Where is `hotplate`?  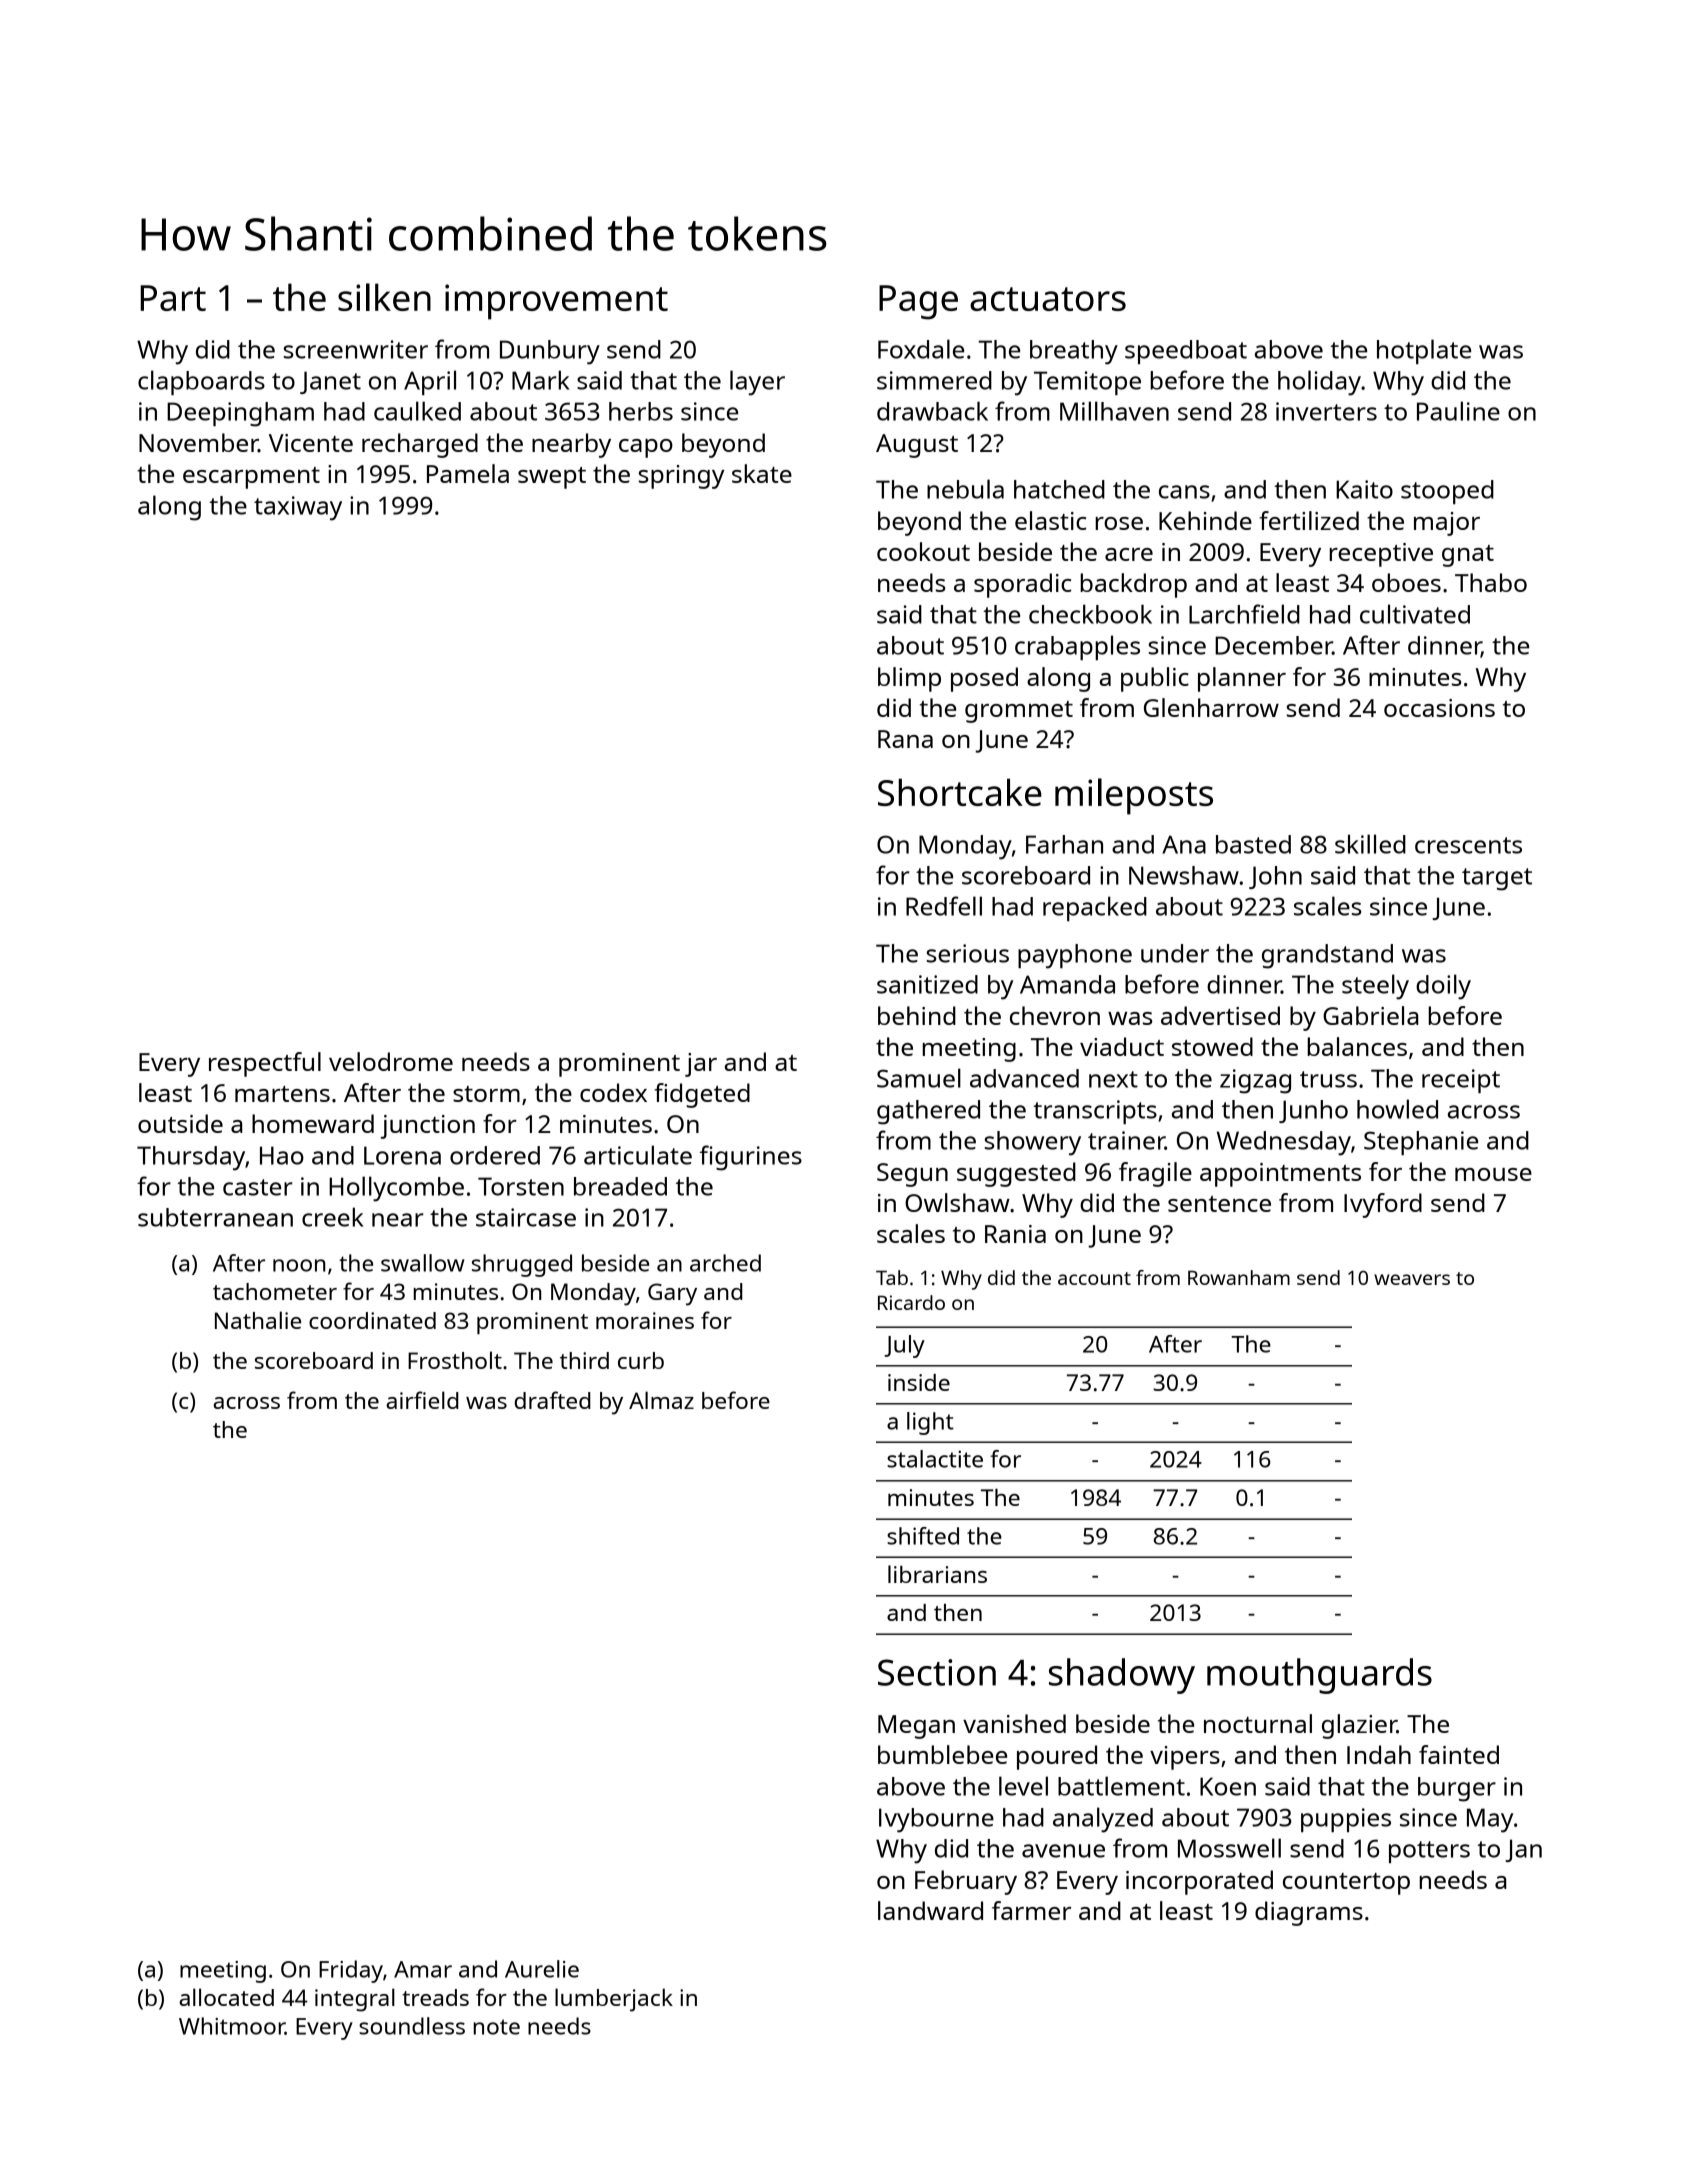 hotplate is located at coordinates (1424, 351).
